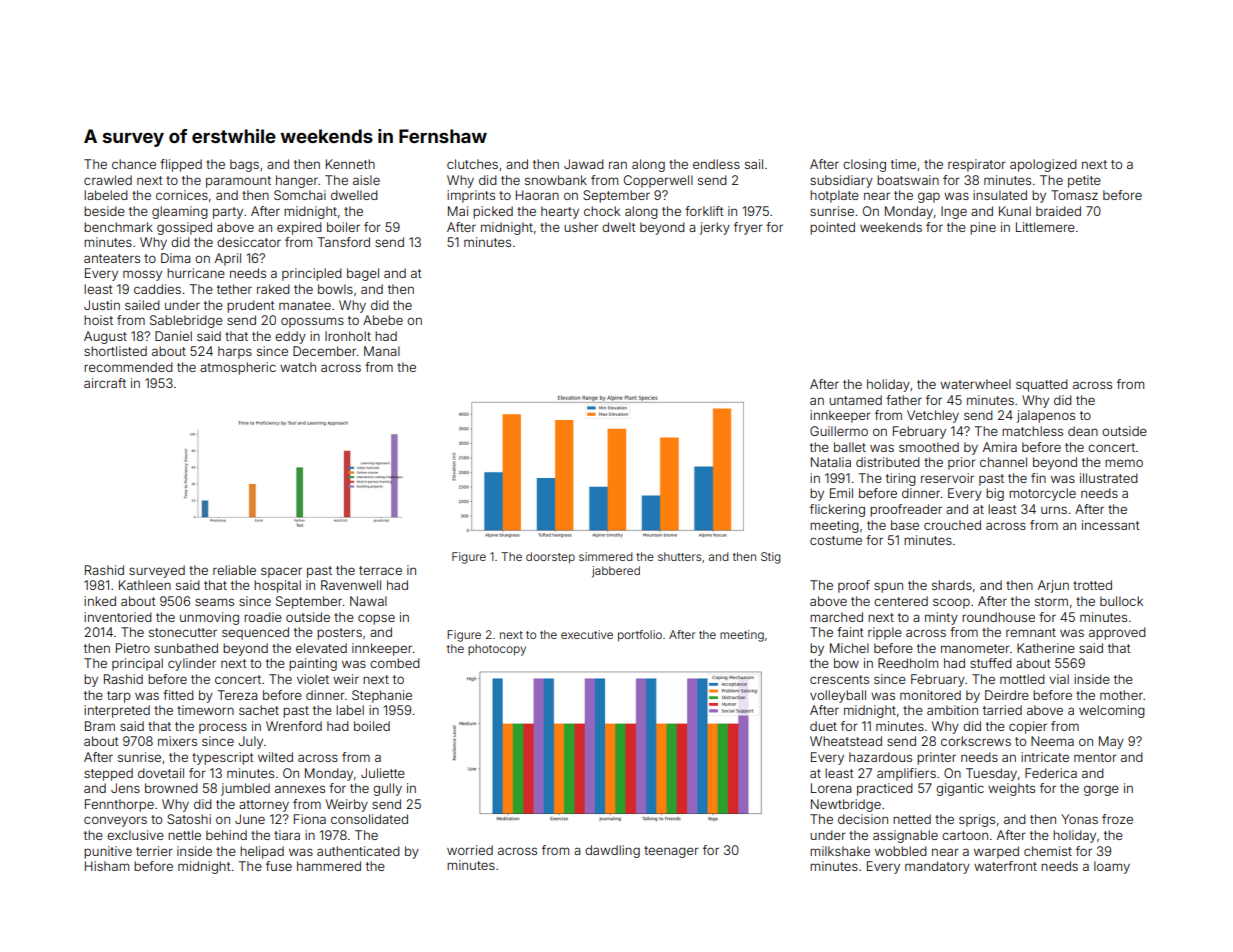 This screenshot has height=952, width=1233. What do you see at coordinates (107, 866) in the screenshot?
I see `Hisham` at bounding box center [107, 866].
